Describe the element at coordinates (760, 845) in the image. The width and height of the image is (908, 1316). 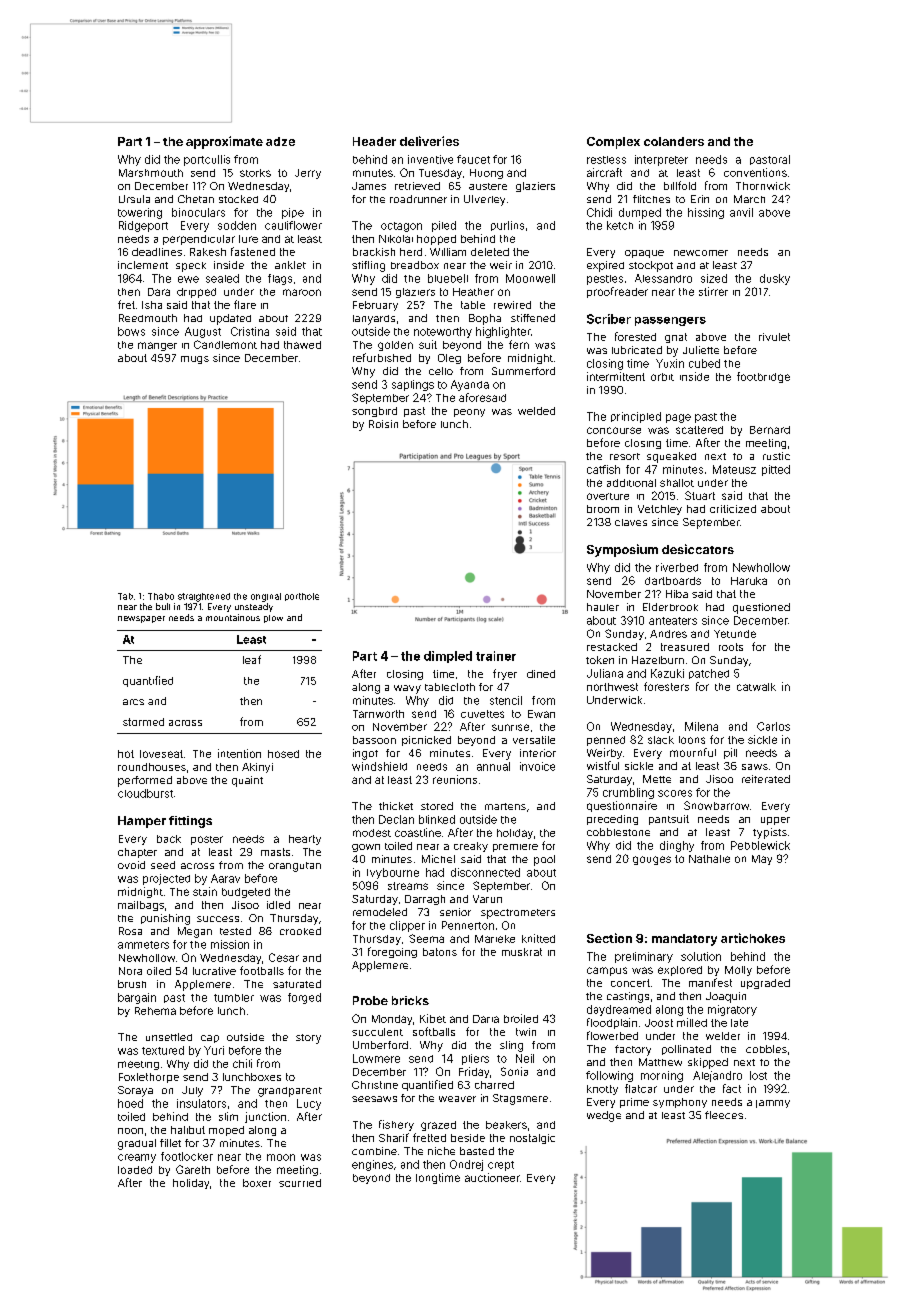
I see `Pebblewick` at that location.
